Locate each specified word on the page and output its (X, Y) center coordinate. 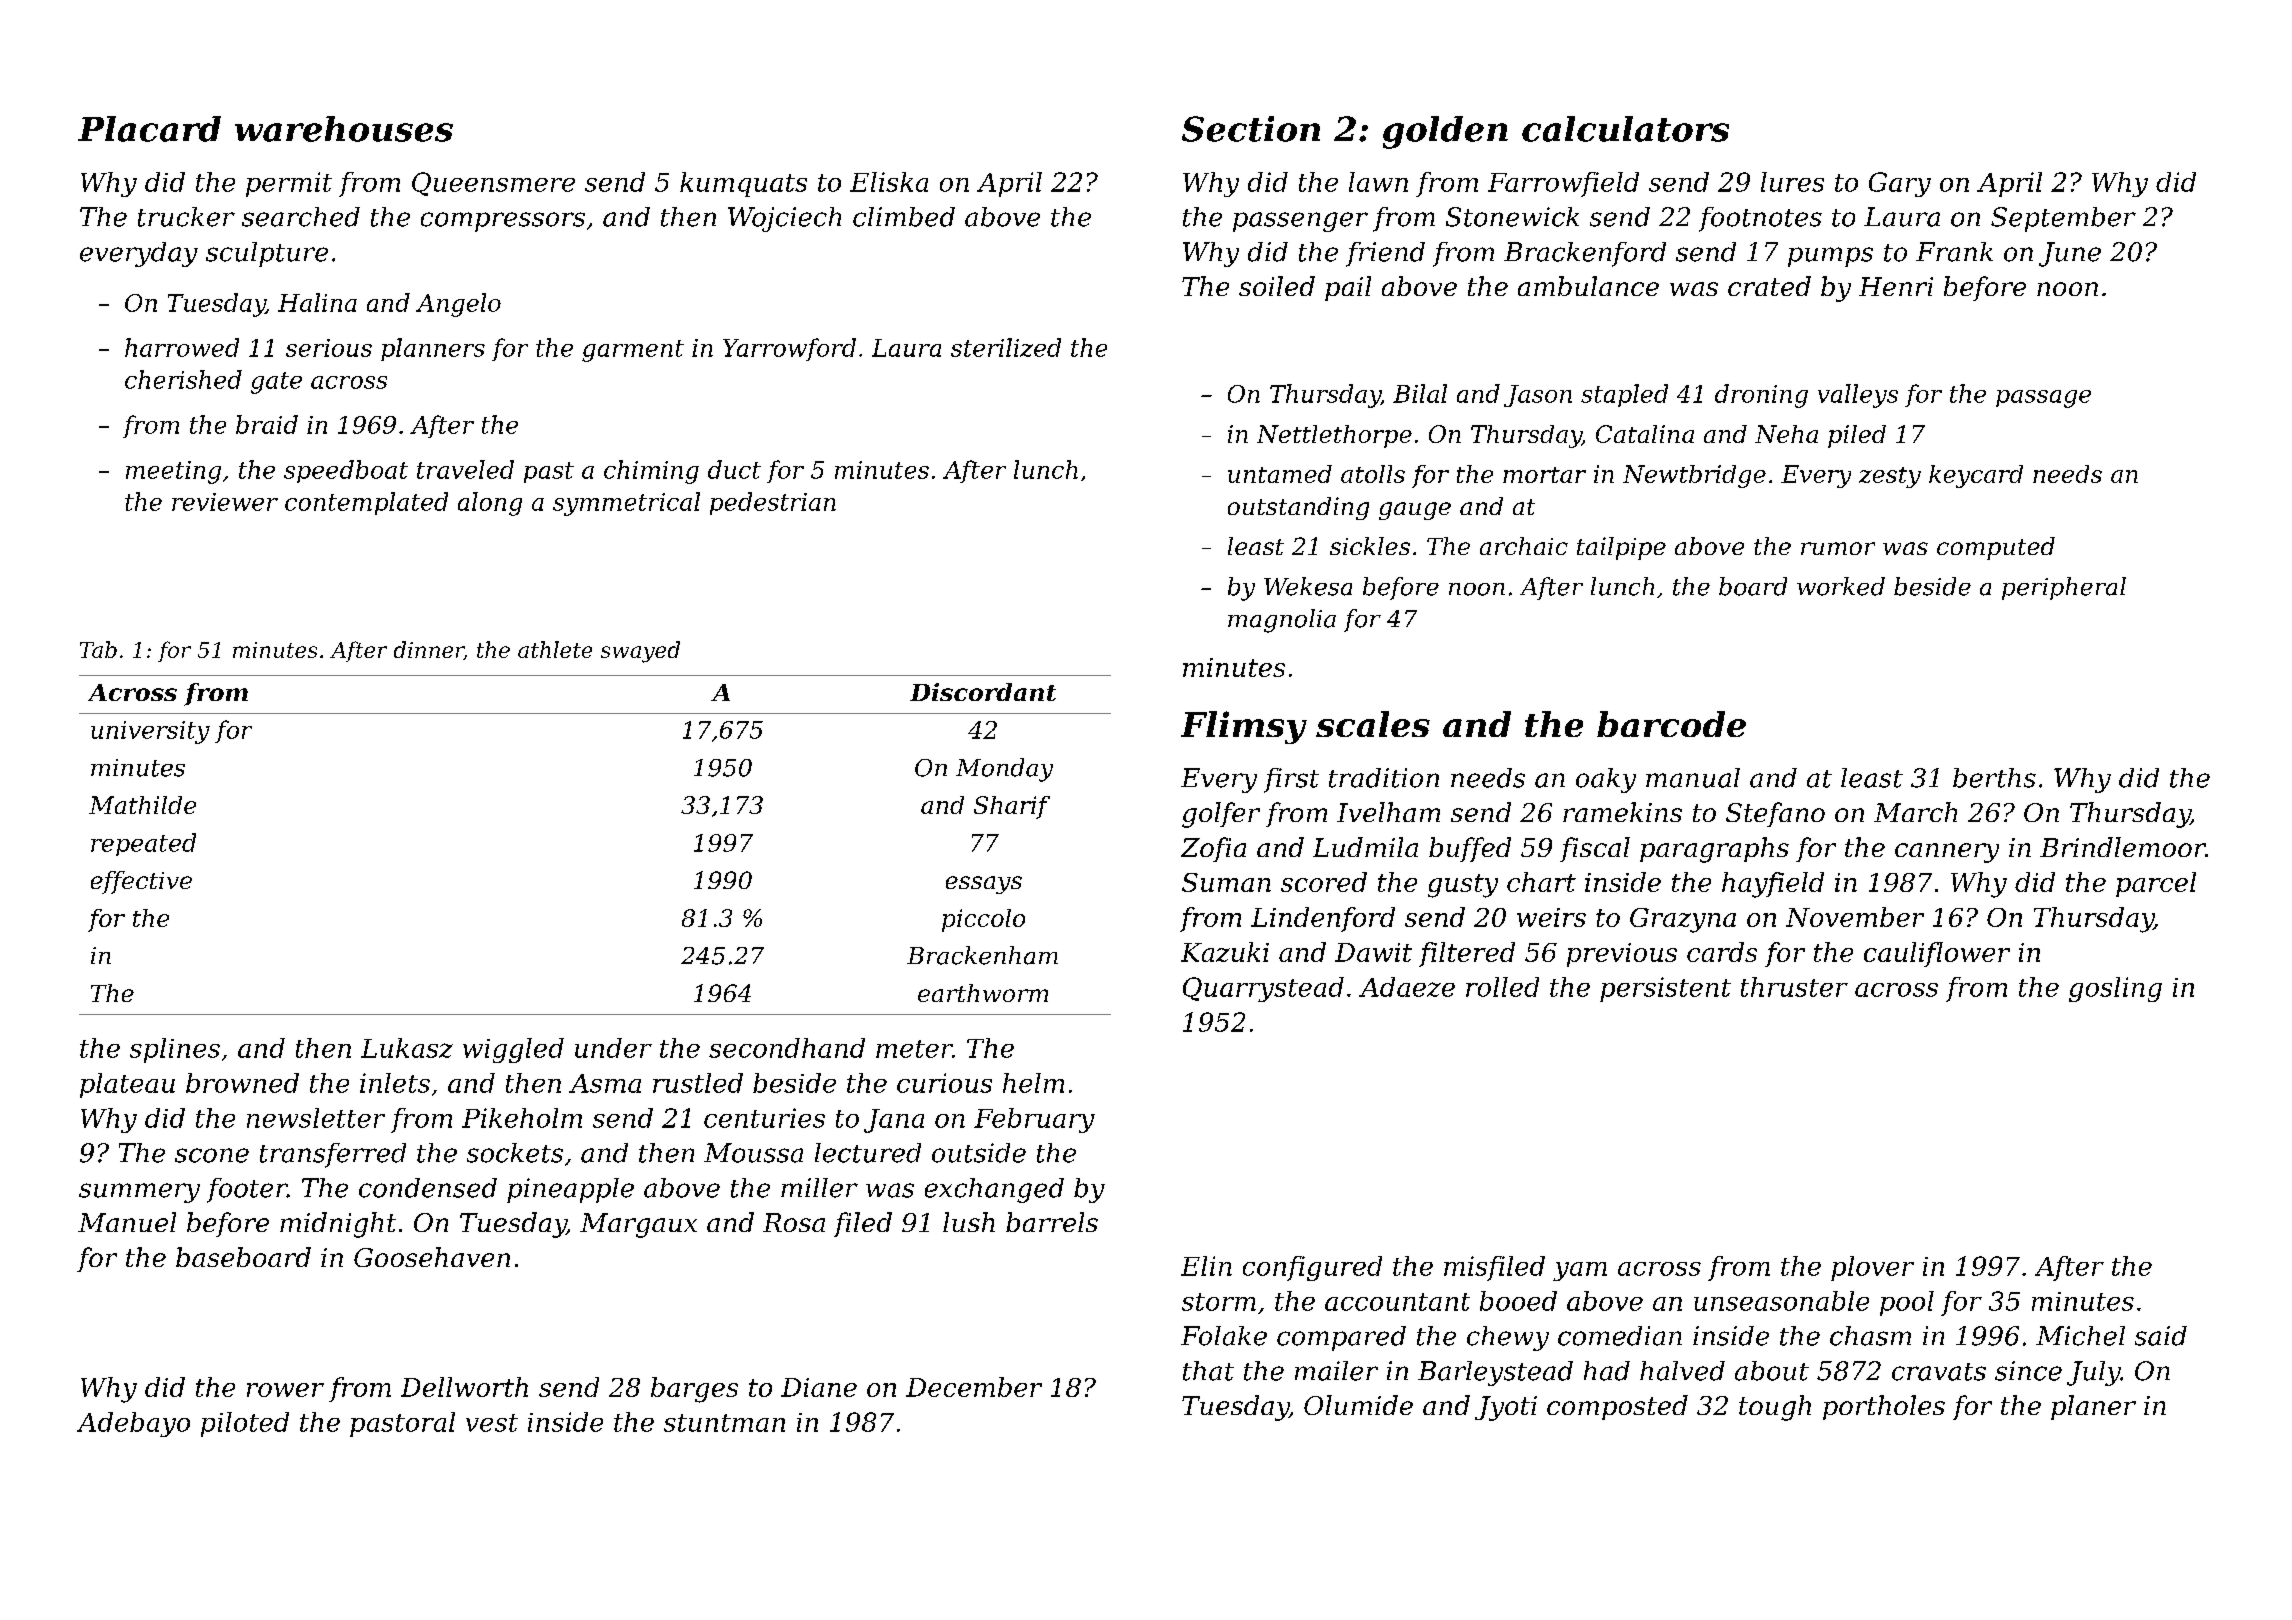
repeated (143, 844)
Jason (1538, 396)
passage (2043, 399)
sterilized (1006, 347)
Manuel (127, 1222)
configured (1312, 1268)
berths (1994, 778)
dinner (429, 650)
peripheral (2064, 588)
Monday (1004, 770)
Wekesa (1308, 586)
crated (1769, 286)
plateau (127, 1085)
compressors (503, 222)
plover (1872, 1268)
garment (633, 351)
